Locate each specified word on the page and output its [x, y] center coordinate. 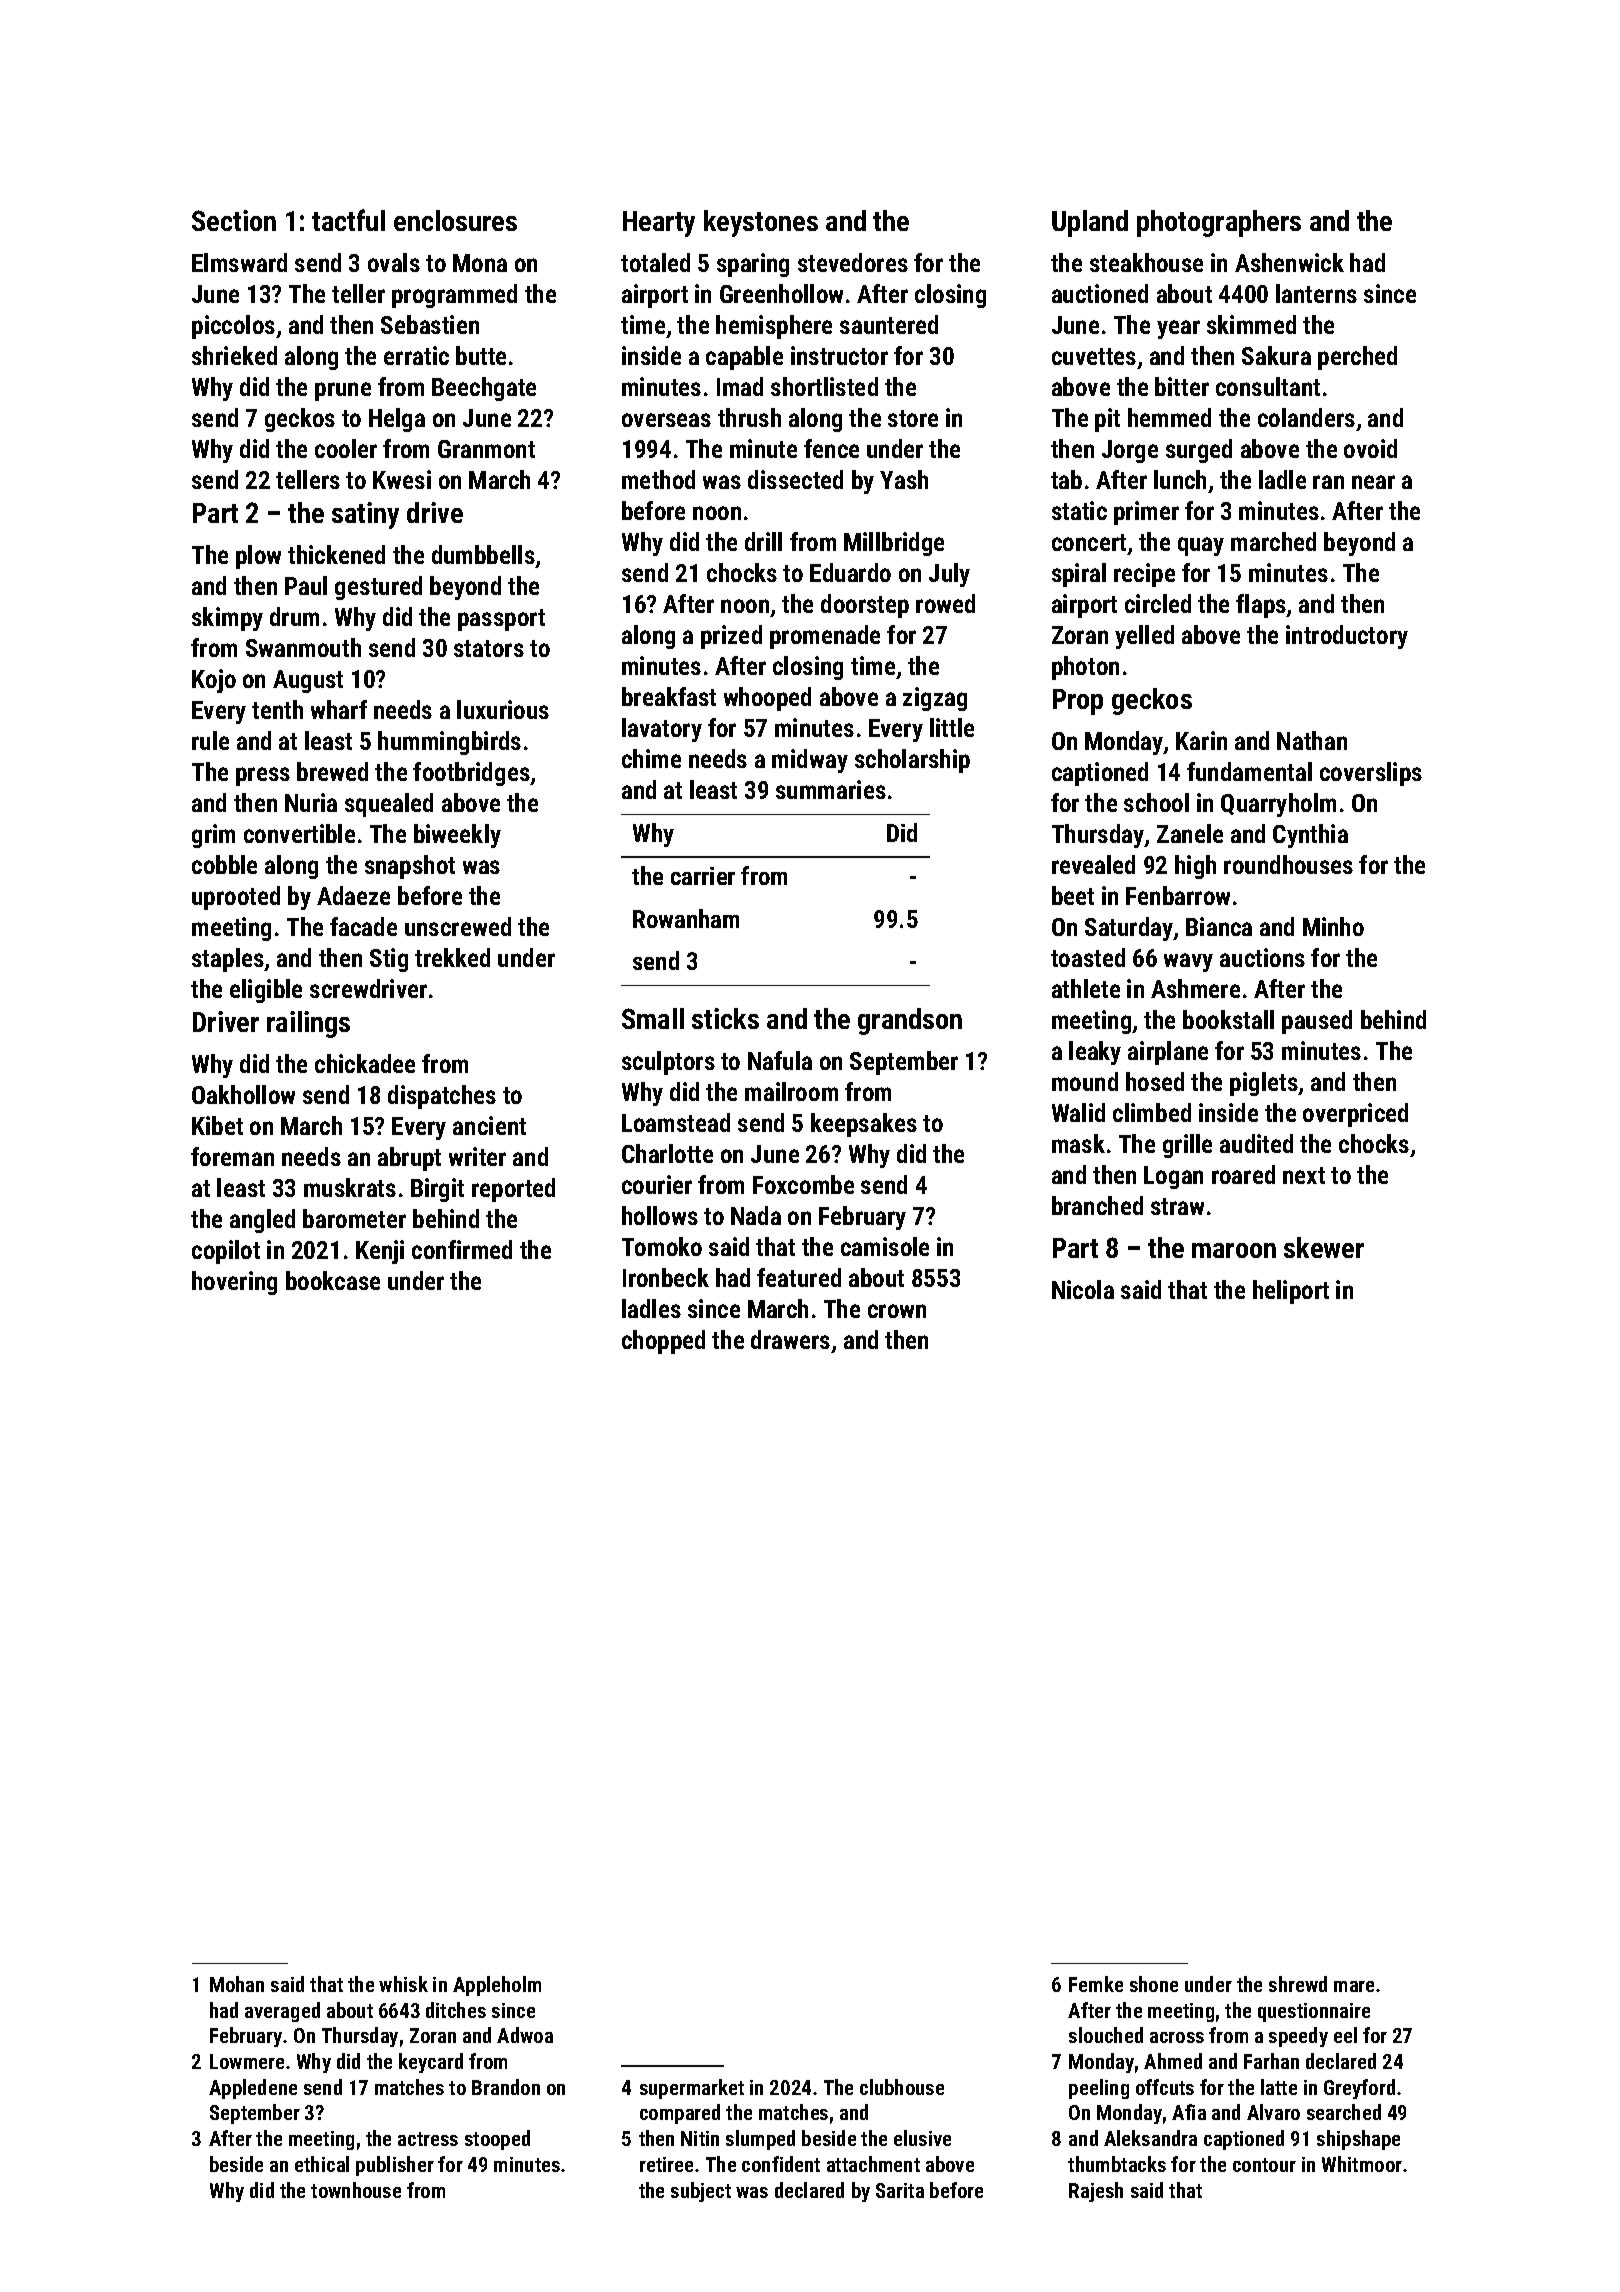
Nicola [1083, 1289]
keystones [761, 223]
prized [731, 637]
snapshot [410, 867]
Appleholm [497, 1986]
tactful [348, 220]
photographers [1219, 223]
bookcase [333, 1280]
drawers [790, 1339]
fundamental [1249, 771]
